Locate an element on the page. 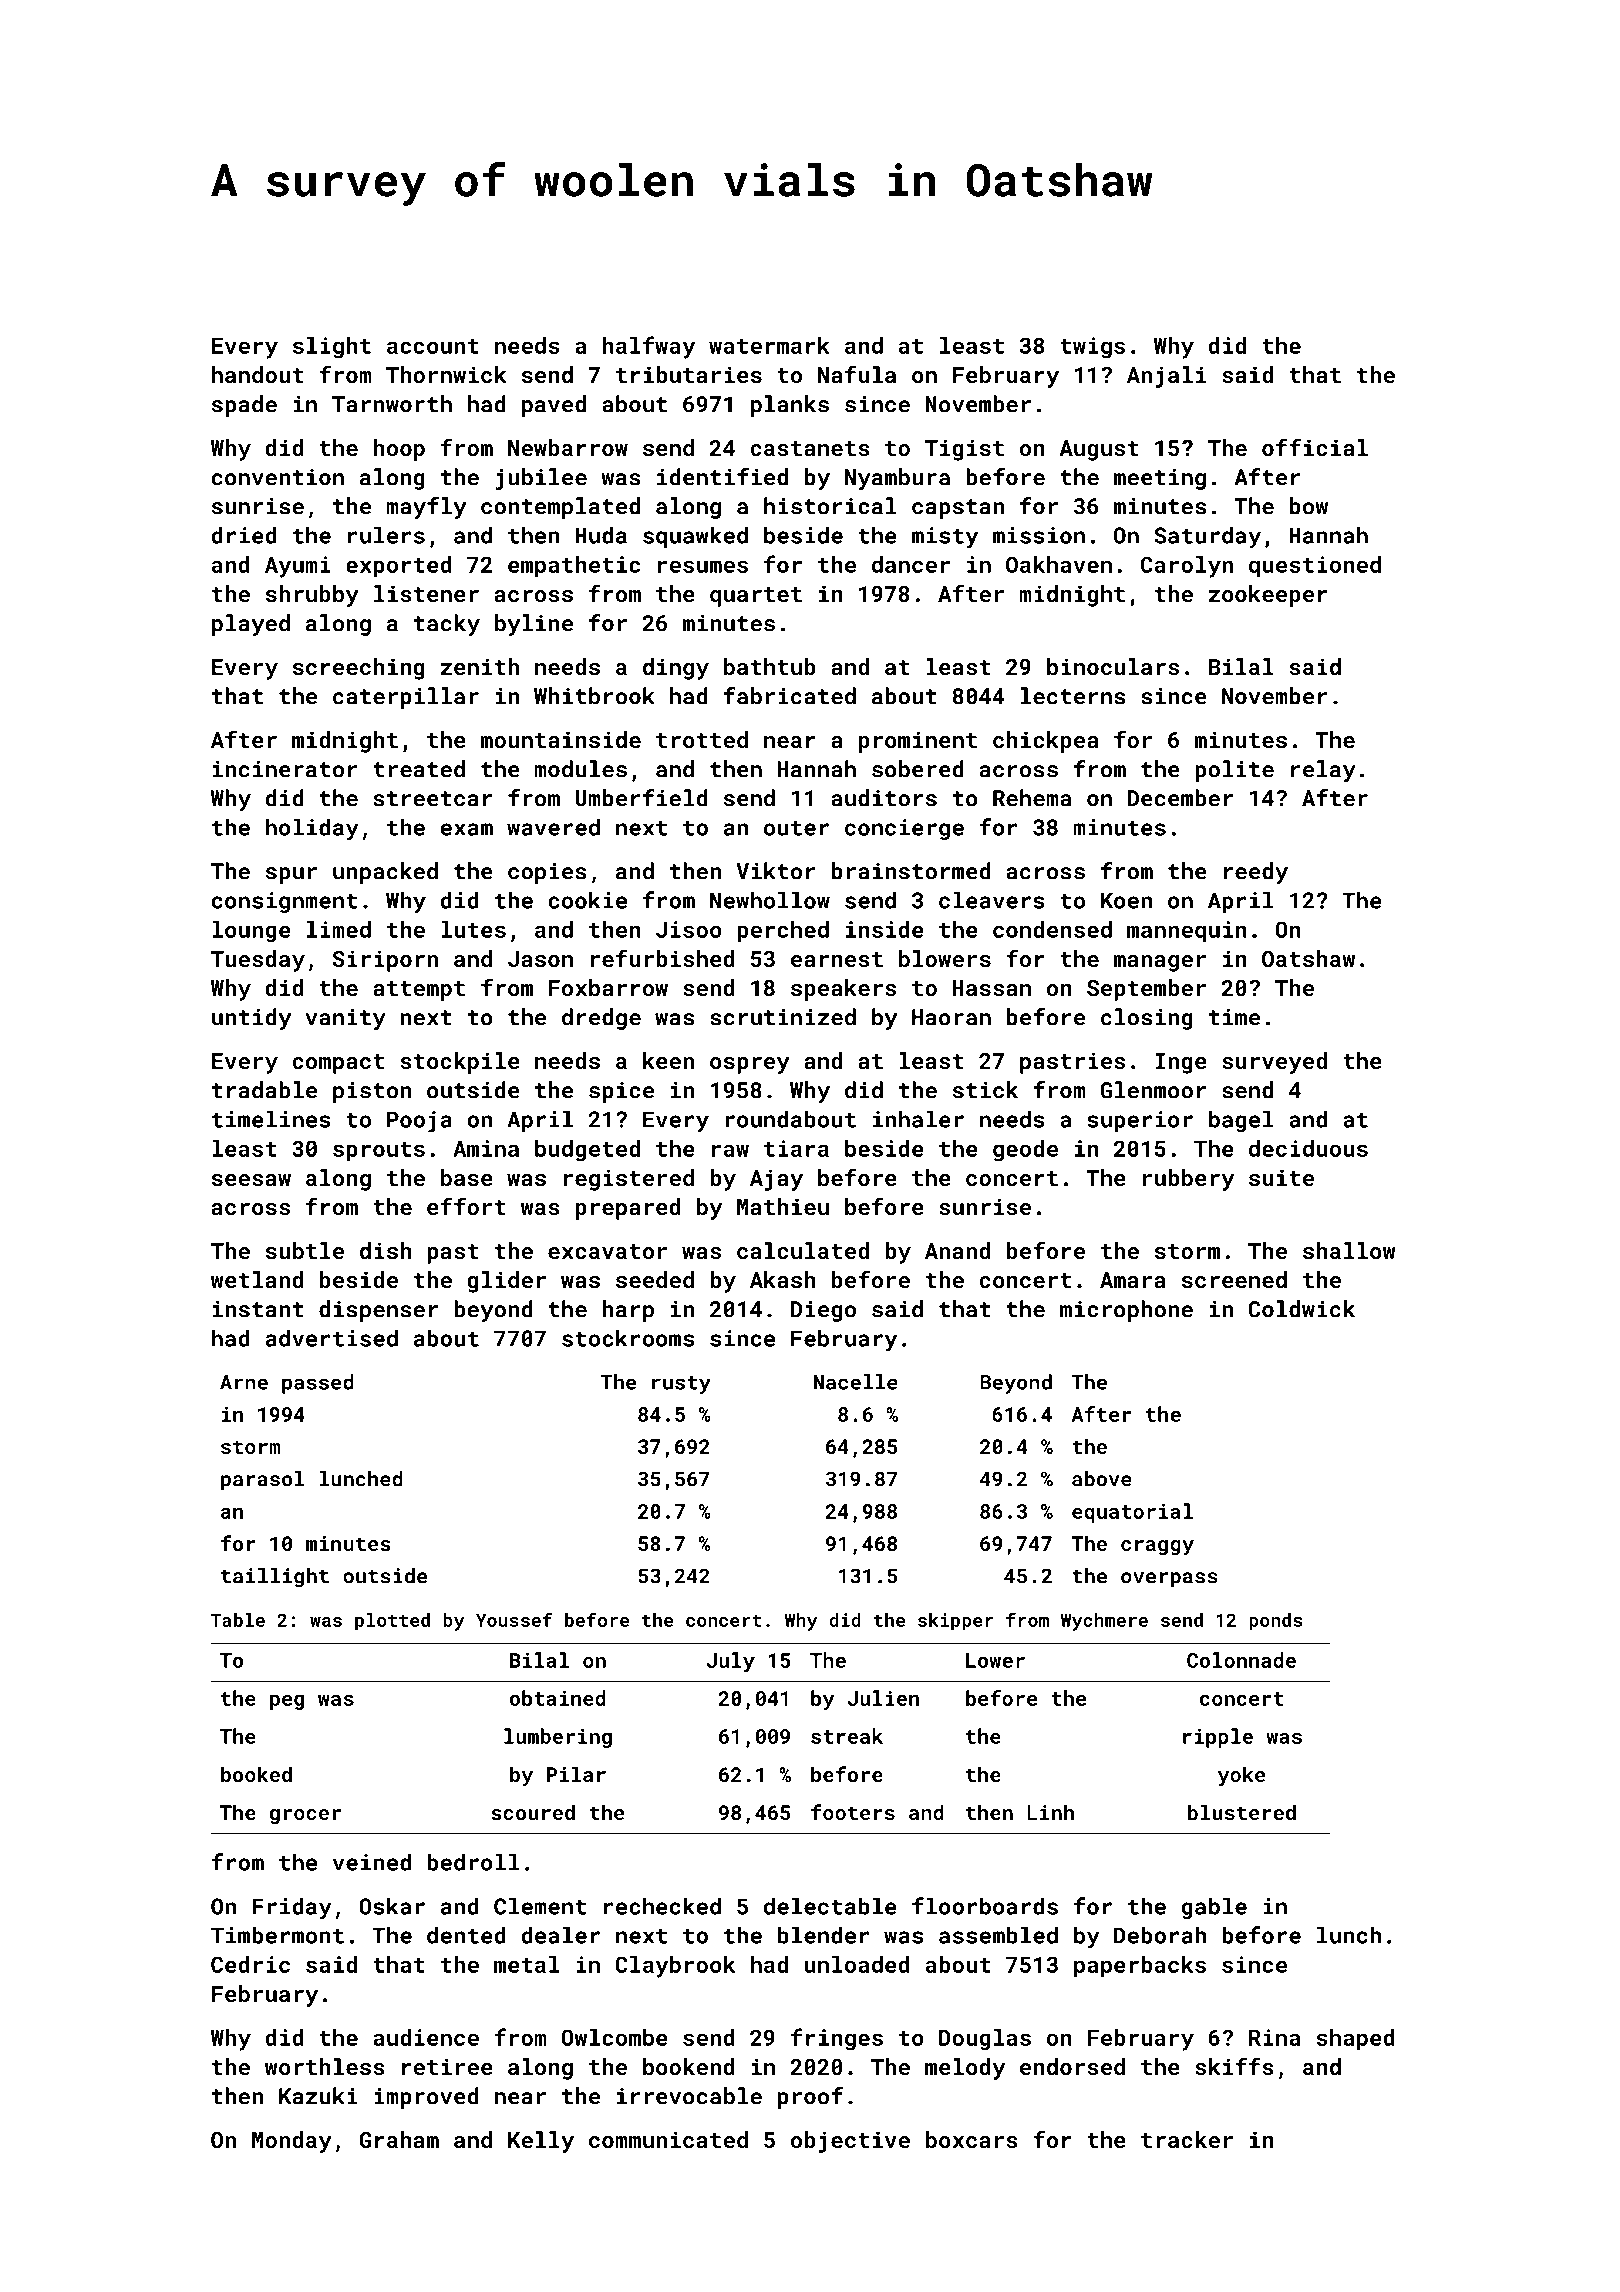 The height and width of the page is (2292, 1620). speakers is located at coordinates (843, 990).
